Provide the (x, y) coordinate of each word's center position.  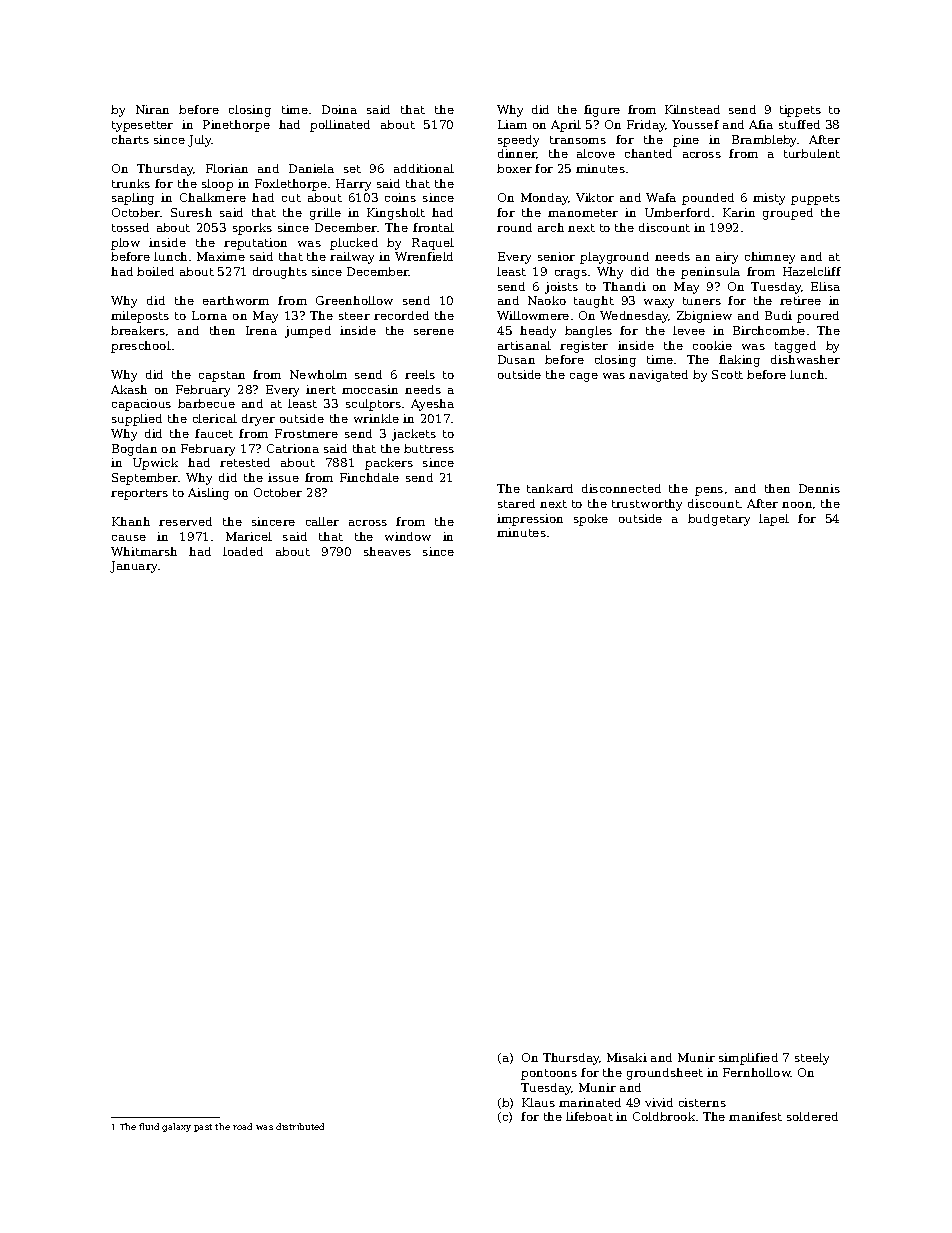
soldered (812, 1116)
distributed (300, 1126)
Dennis (819, 488)
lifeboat (589, 1116)
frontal (433, 227)
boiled (155, 271)
